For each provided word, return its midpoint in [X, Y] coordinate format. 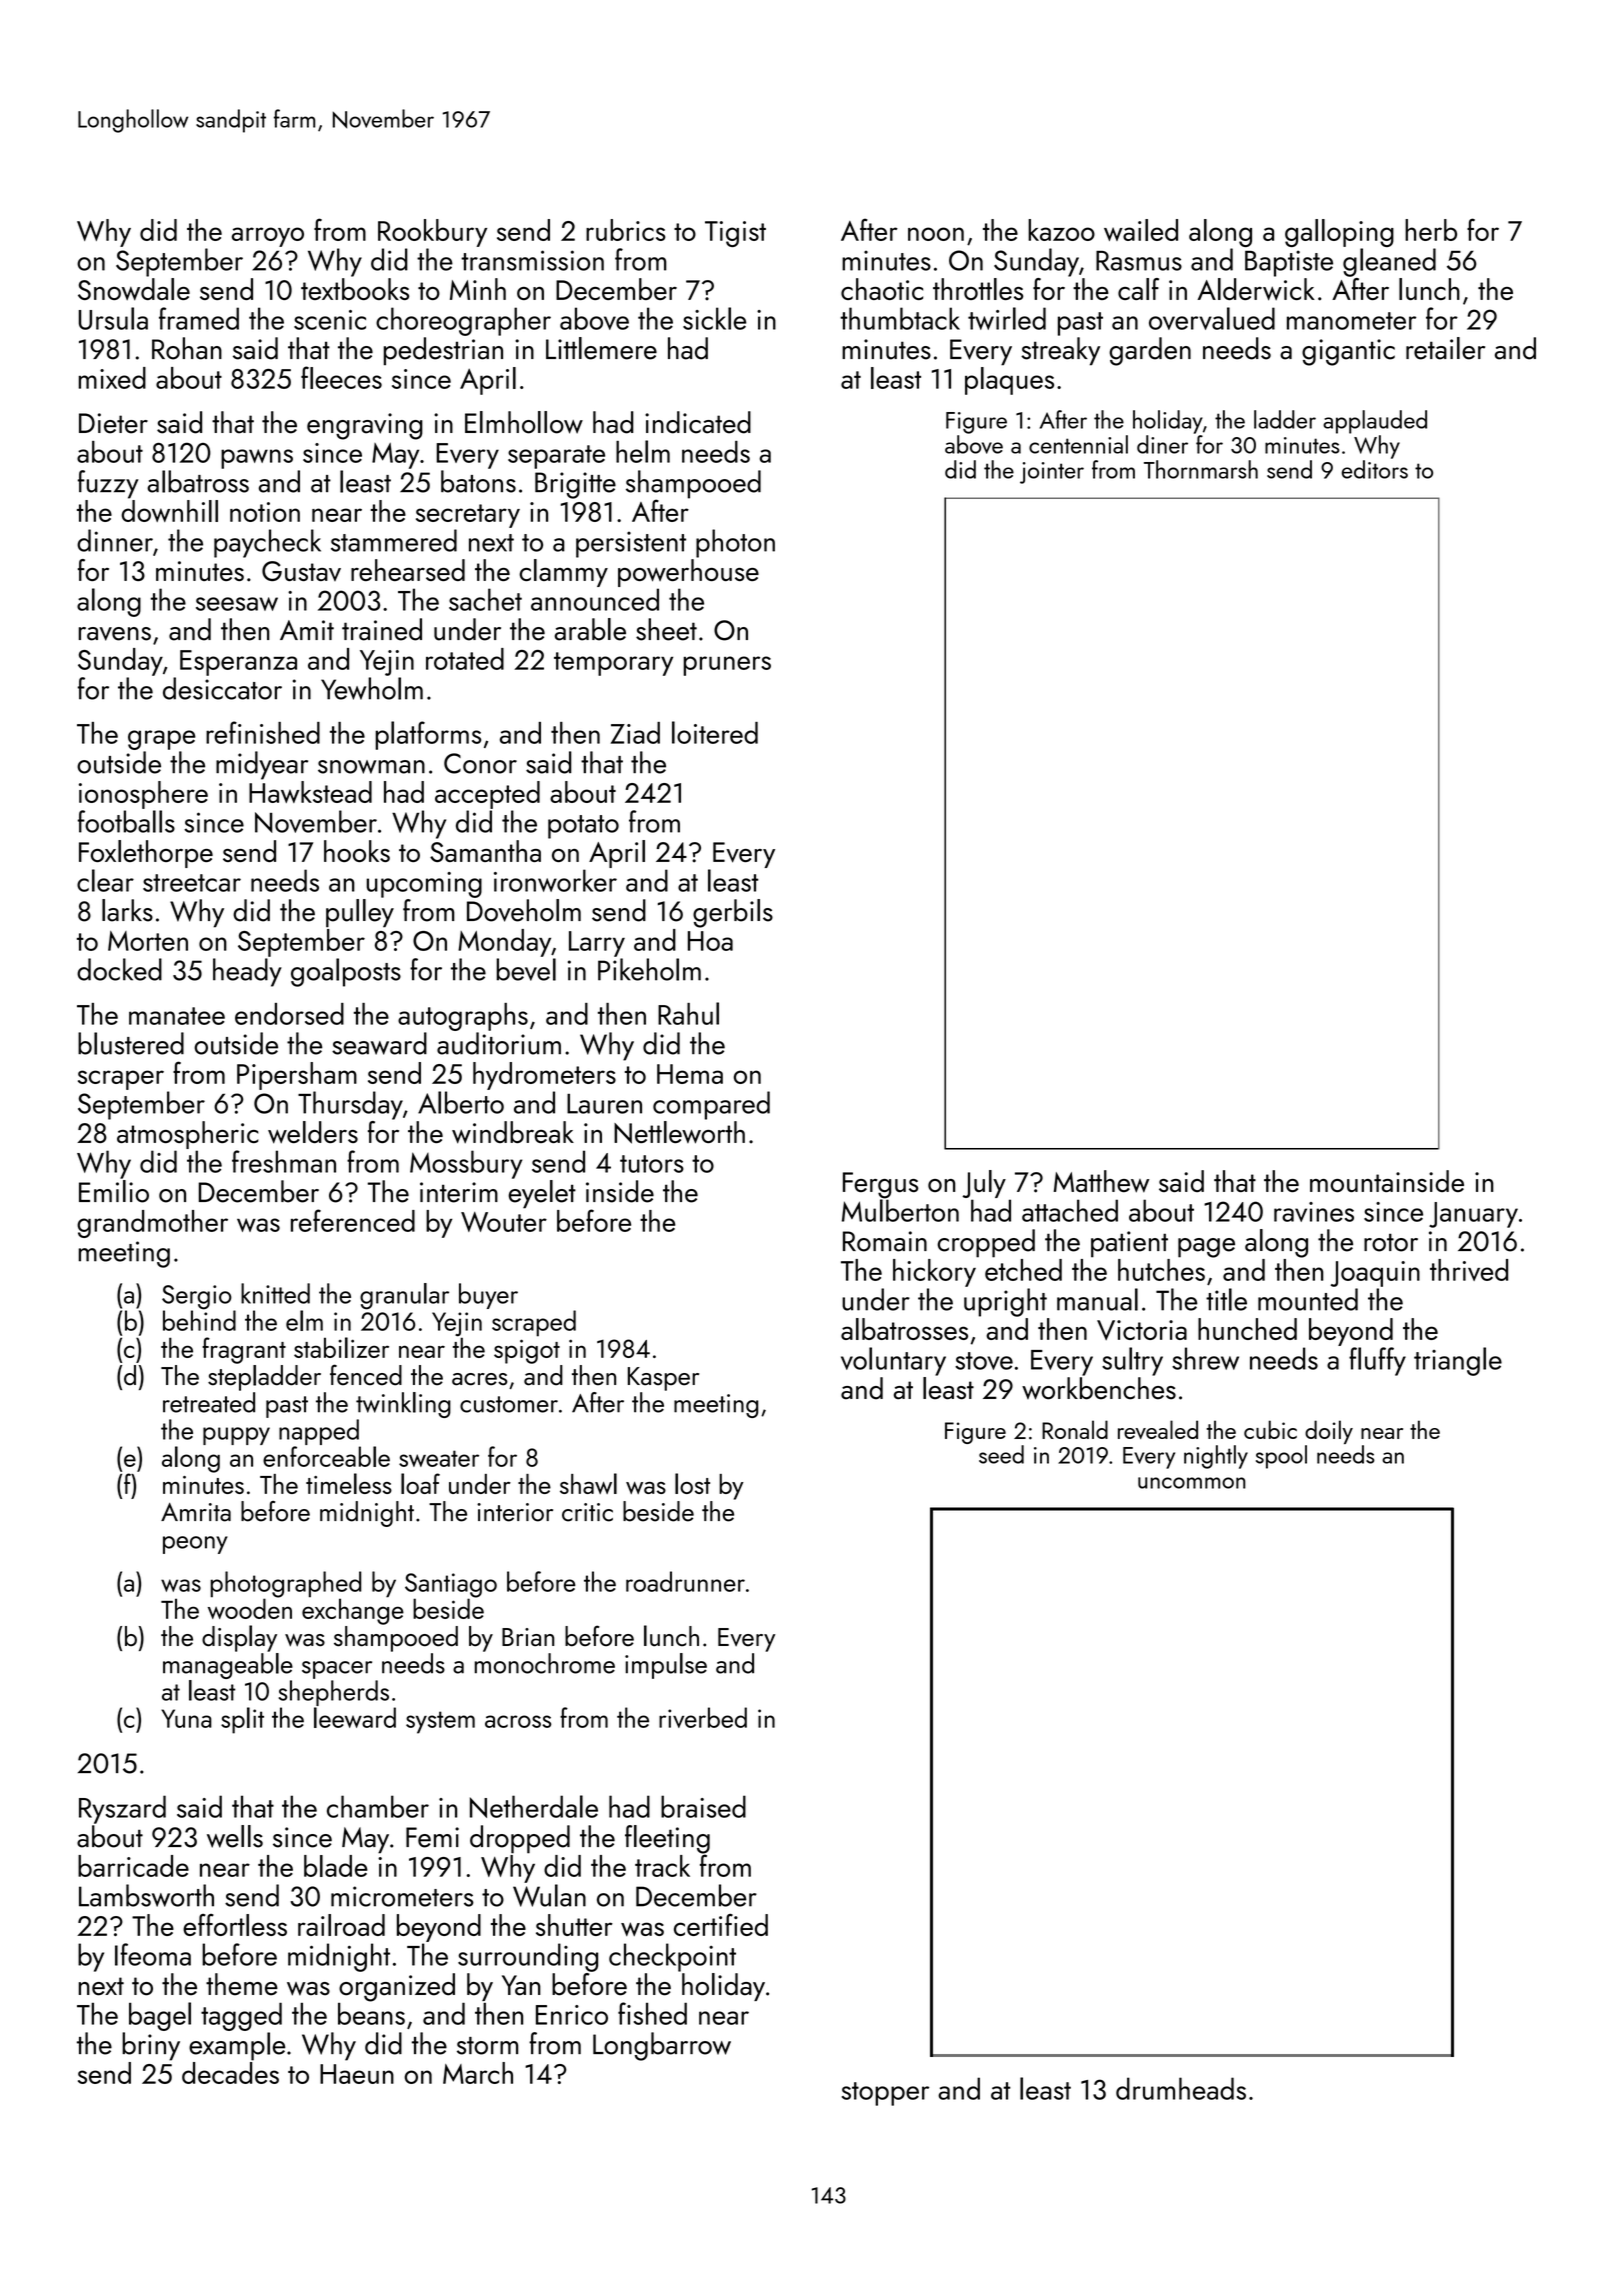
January [1473, 1215]
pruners [727, 666]
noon [936, 234]
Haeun [357, 2074]
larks [127, 910]
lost [692, 1483]
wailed [1141, 230]
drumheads [1181, 2088]
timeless [349, 1483]
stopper [885, 2094]
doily [1329, 1432]
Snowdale [134, 289]
